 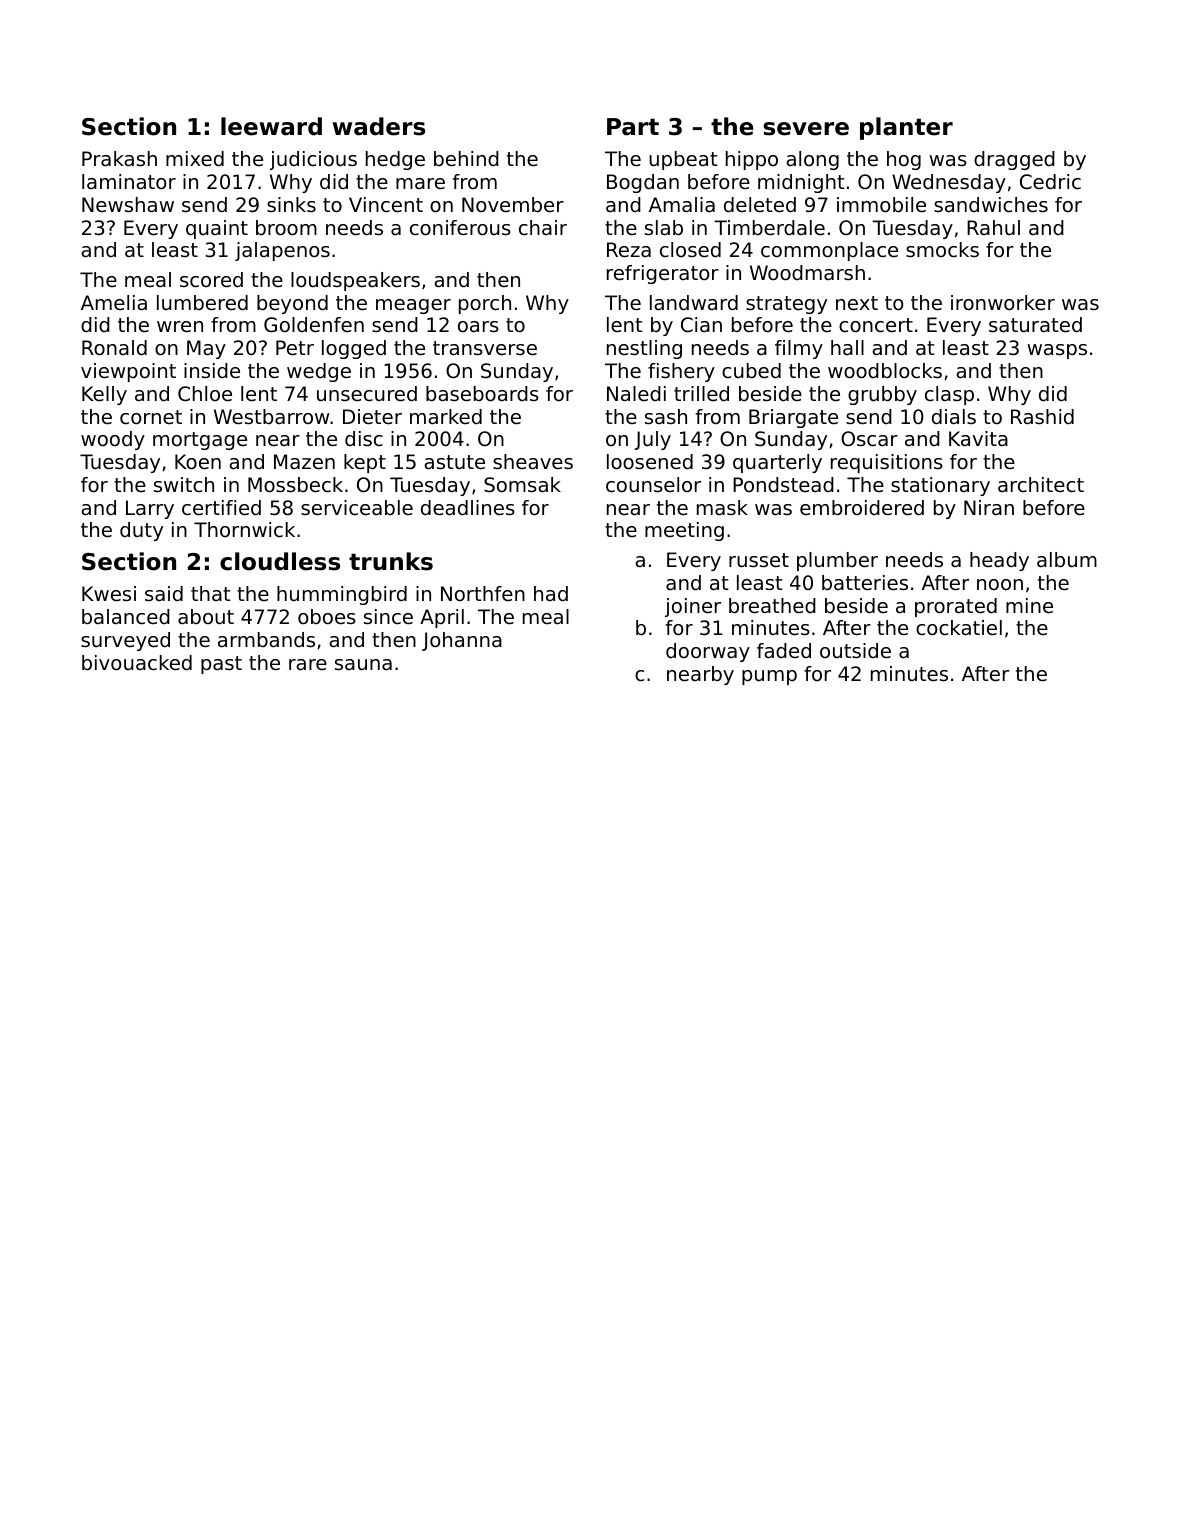 What do you see at coordinates (266, 640) in the screenshot?
I see `armbands` at bounding box center [266, 640].
